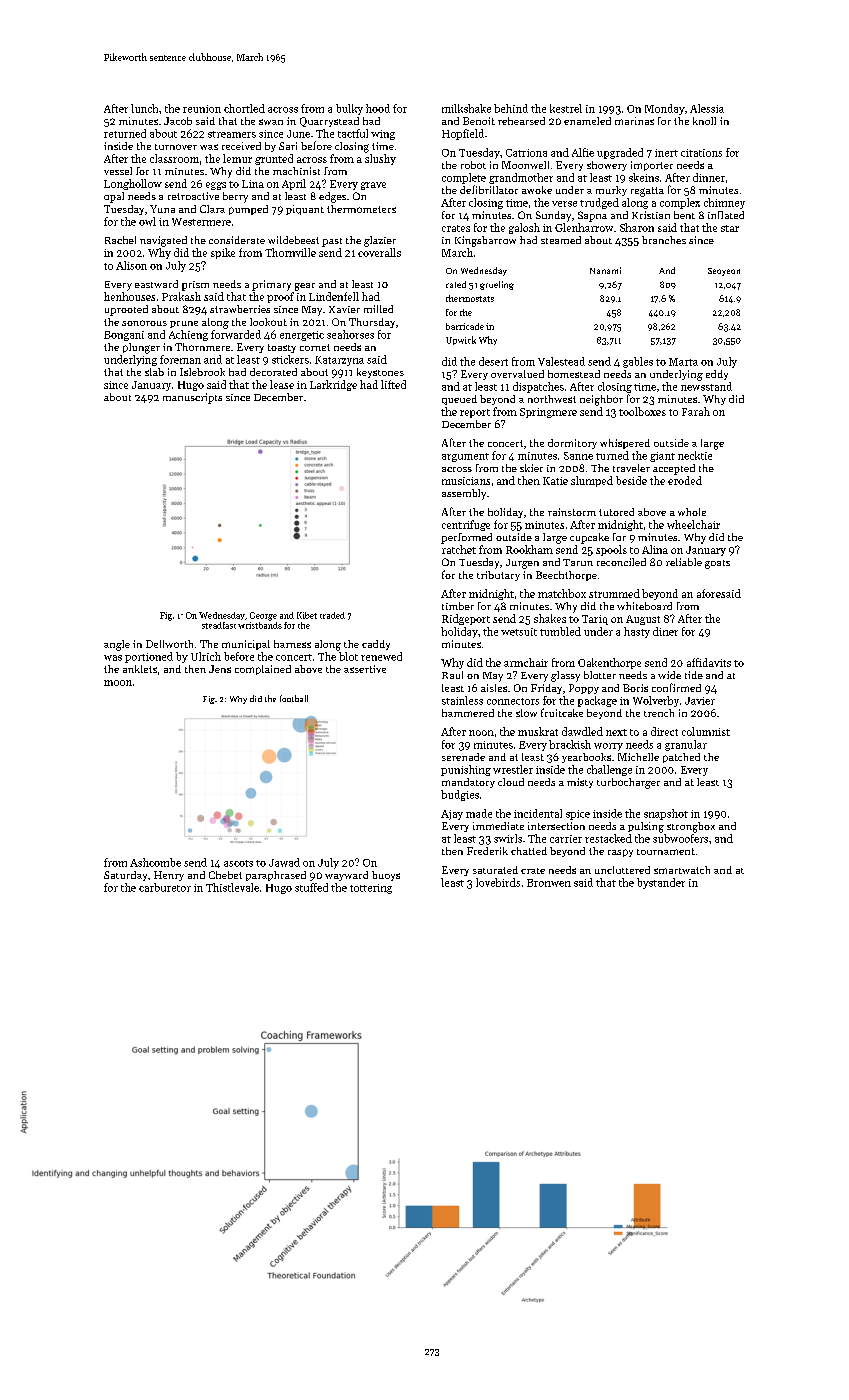  I want to click on carburetor, so click(165, 887).
